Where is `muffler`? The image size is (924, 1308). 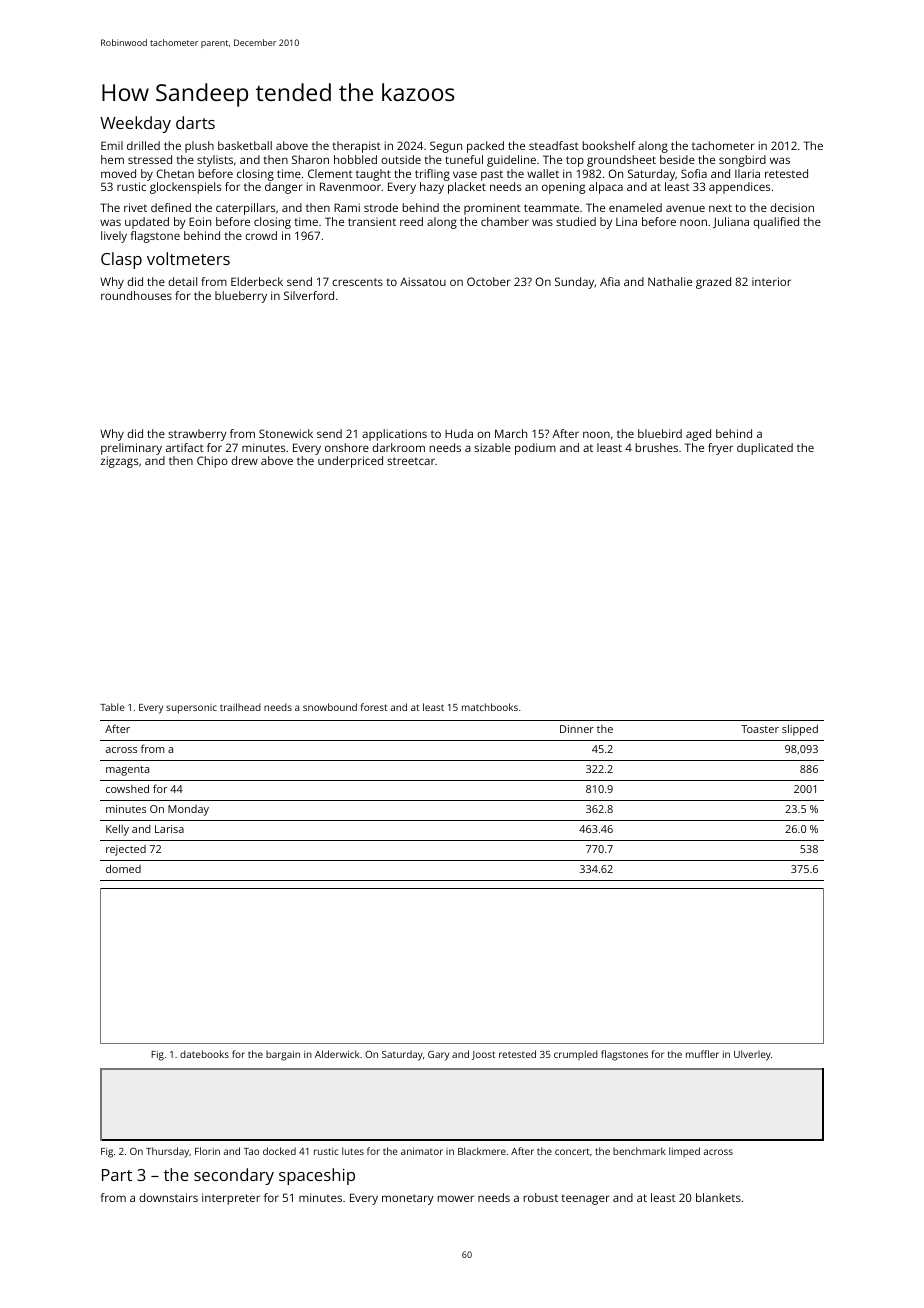
muffler is located at coordinates (702, 1054).
